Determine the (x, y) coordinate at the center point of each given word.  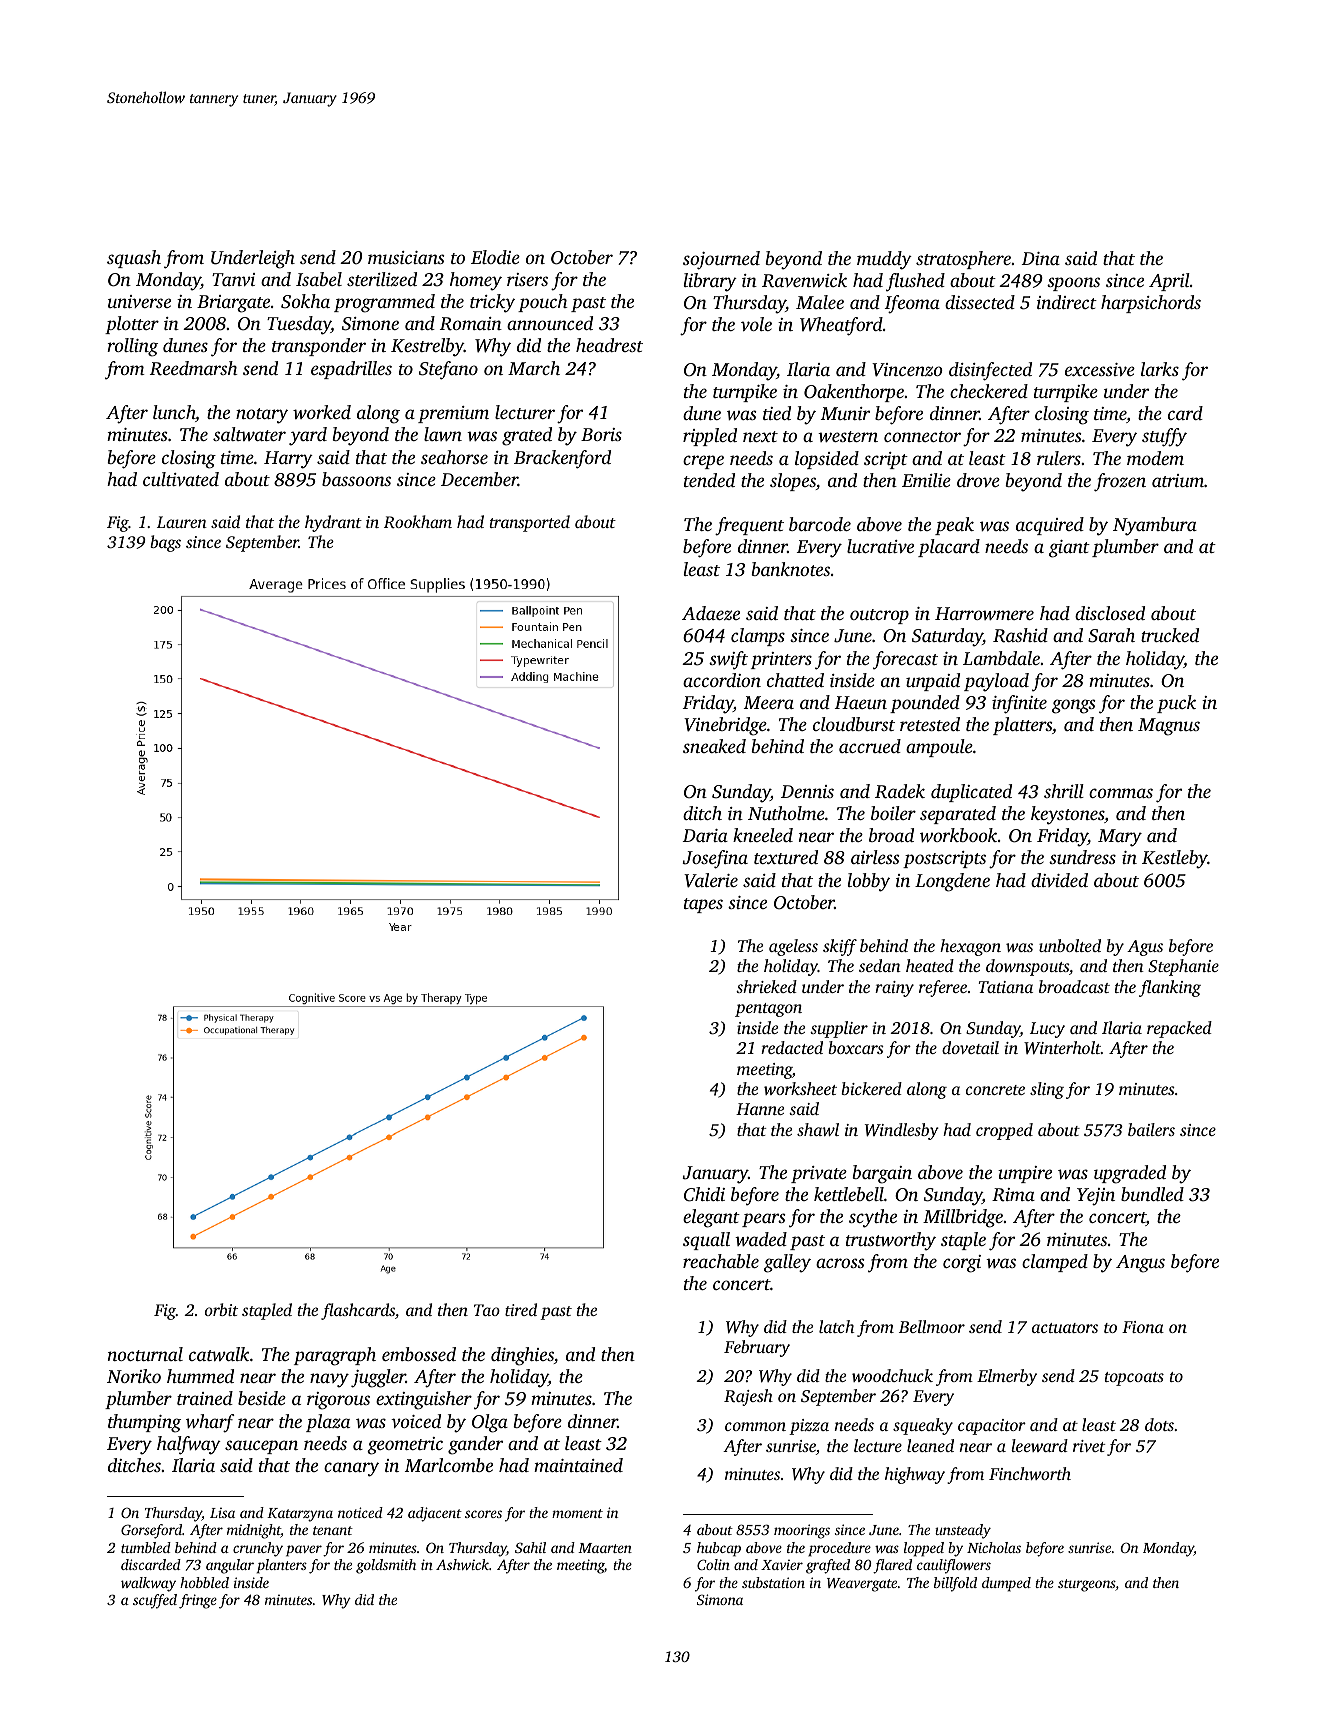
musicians (406, 257)
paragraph (335, 1356)
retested (930, 724)
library (710, 282)
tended (709, 480)
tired (521, 1309)
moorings (802, 1531)
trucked (1170, 635)
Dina (1041, 258)
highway (915, 1475)
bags (165, 543)
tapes (703, 905)
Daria (705, 835)
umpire (1025, 1174)
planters (282, 1566)
